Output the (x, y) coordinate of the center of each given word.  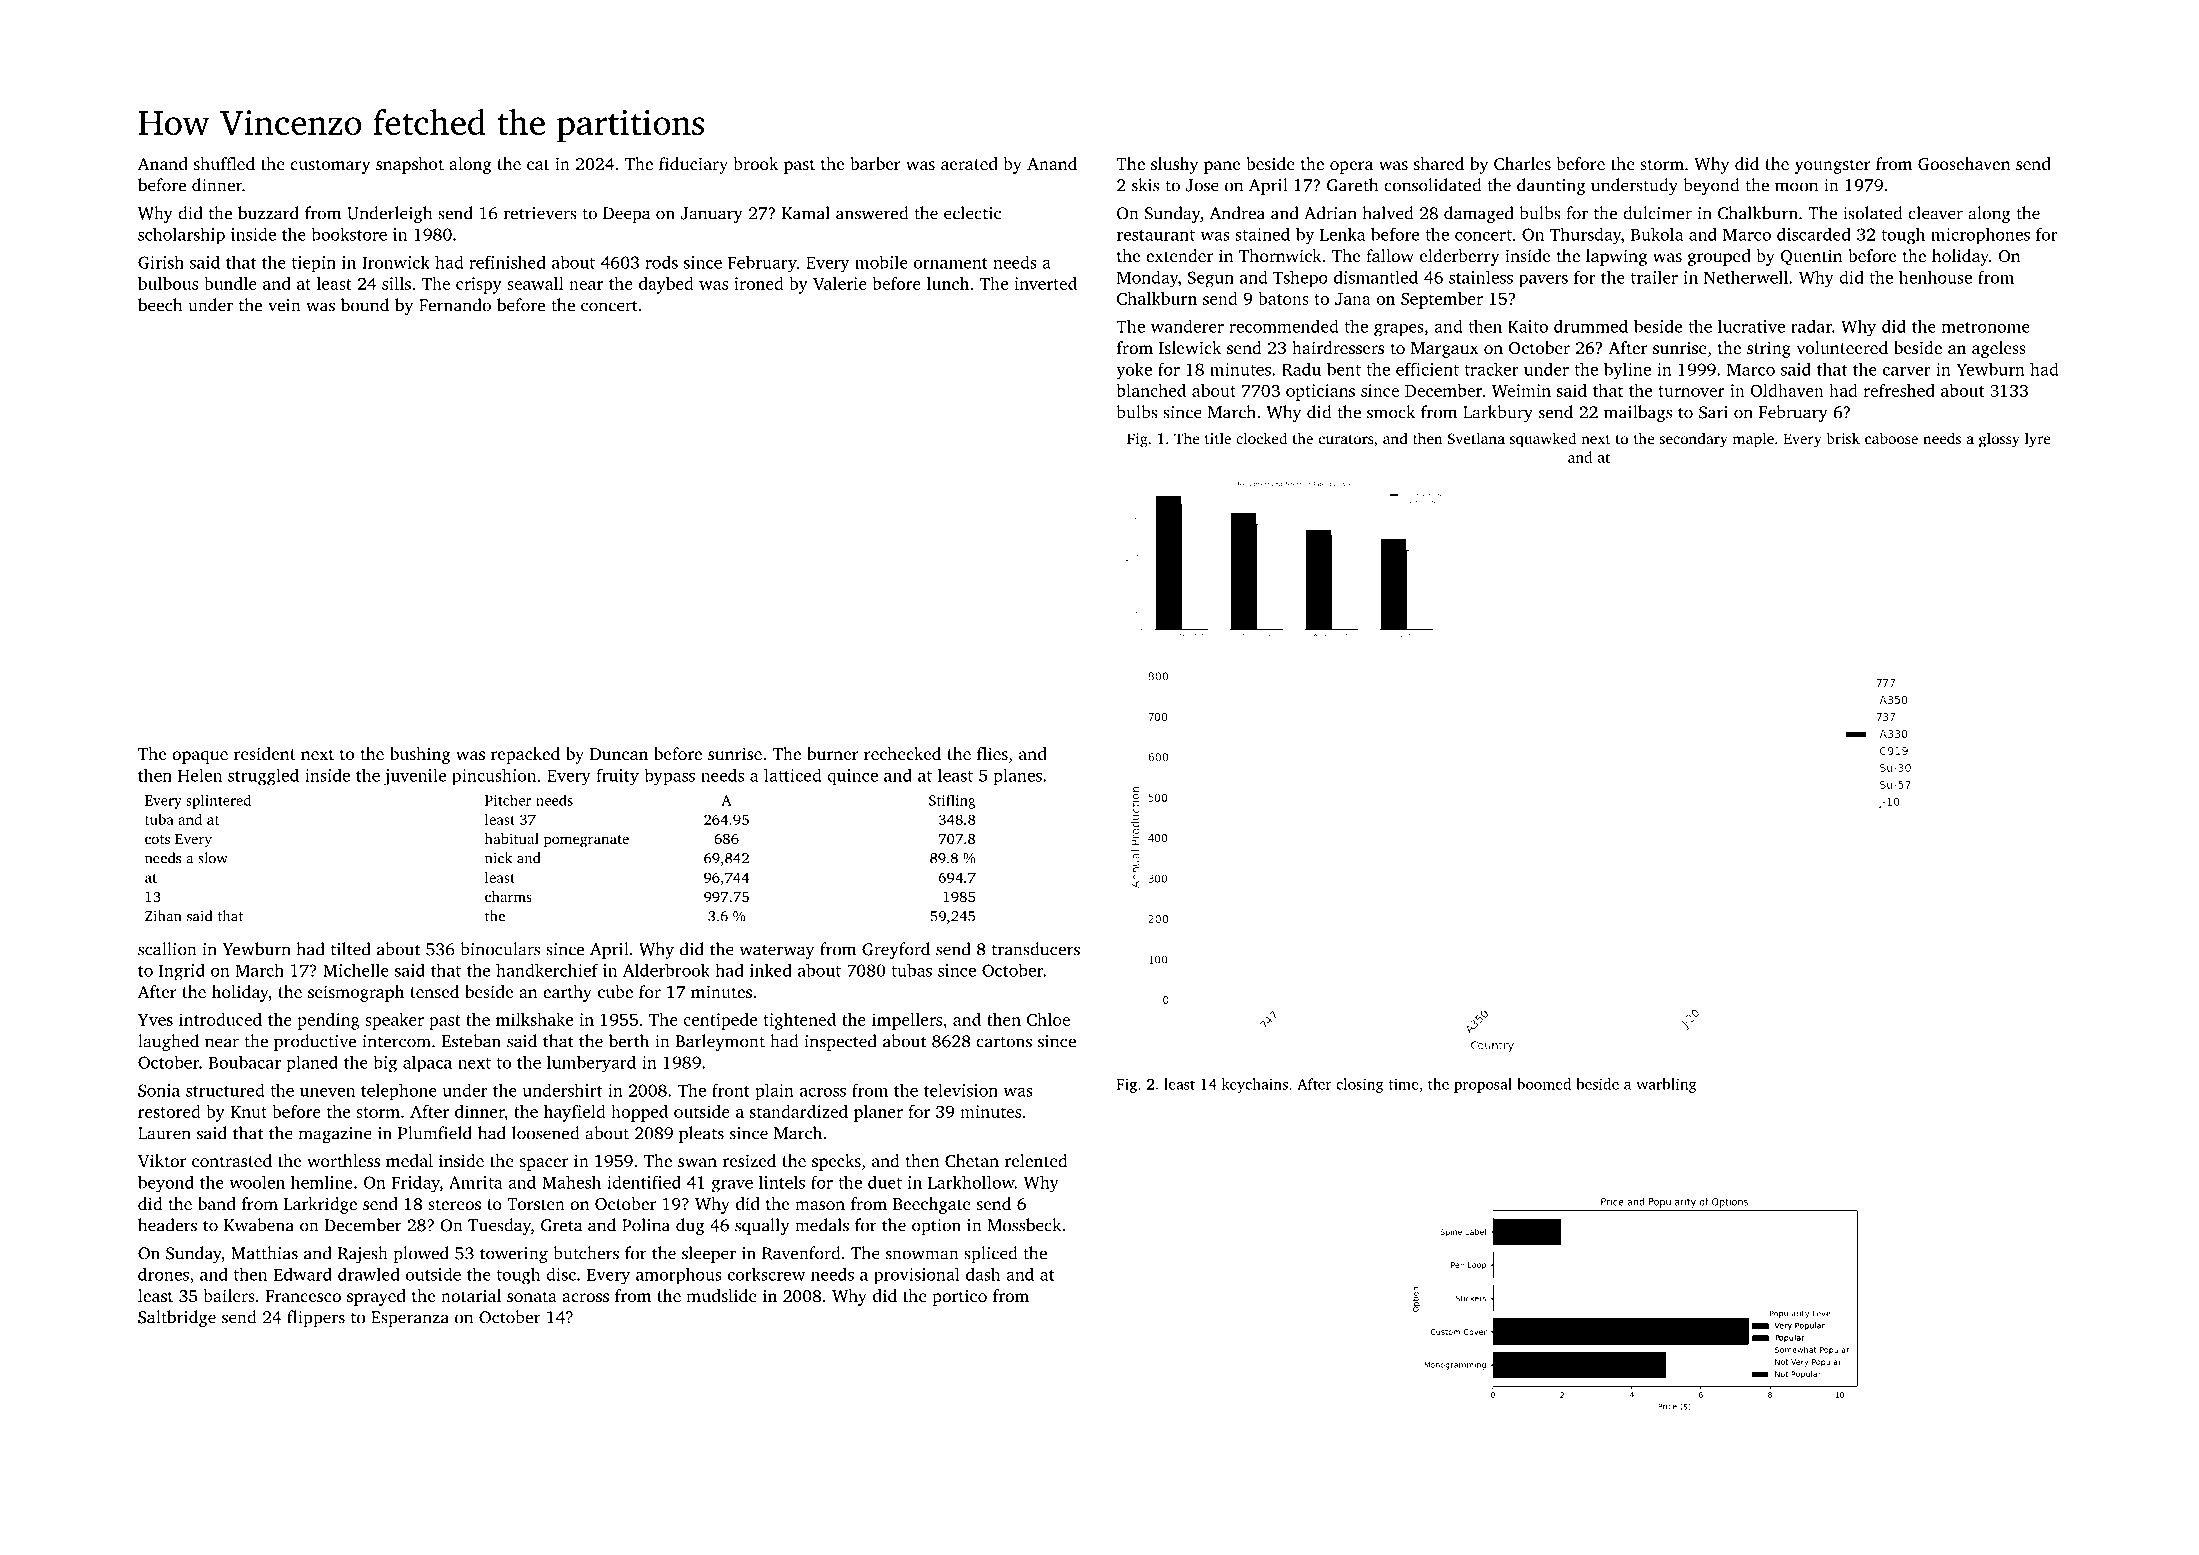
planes (1018, 777)
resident (265, 753)
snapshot (410, 165)
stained (1262, 234)
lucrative (1751, 326)
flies (992, 753)
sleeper (709, 1254)
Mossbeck (1024, 1225)
